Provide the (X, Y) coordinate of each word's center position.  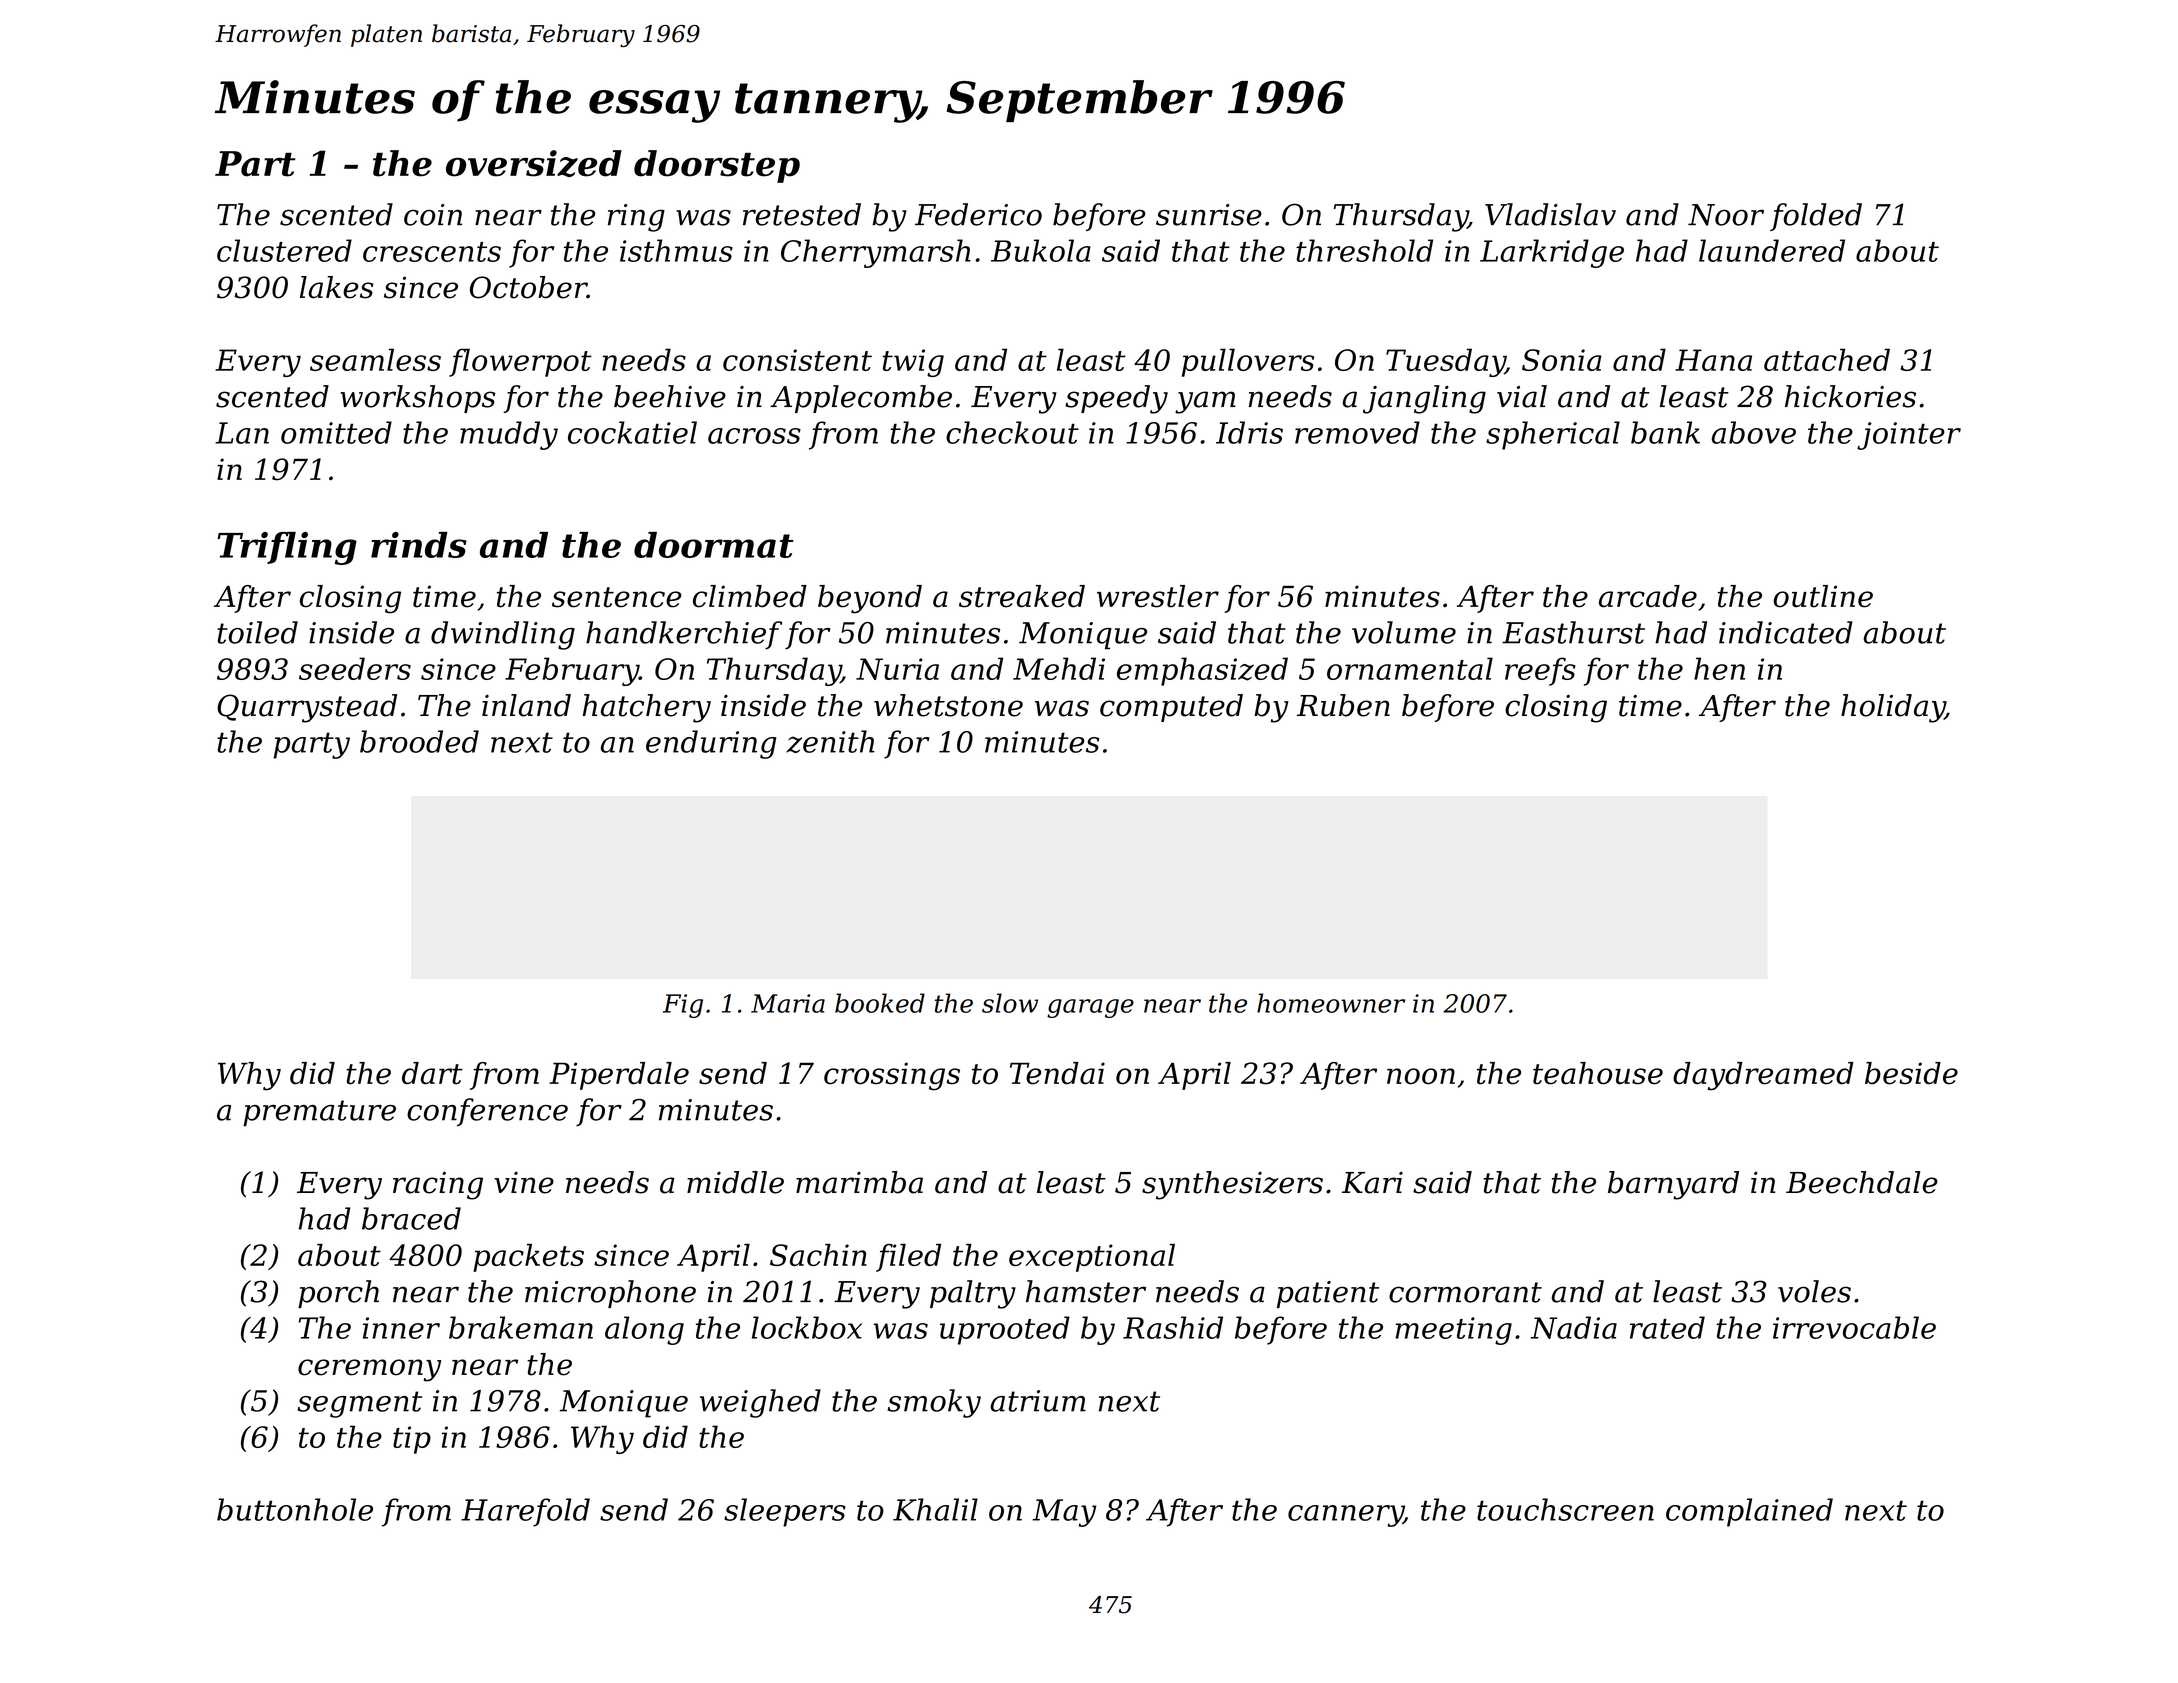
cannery (1345, 1516)
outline (1823, 596)
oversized (534, 163)
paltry (973, 1294)
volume (1404, 632)
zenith (830, 741)
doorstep (717, 166)
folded (1816, 217)
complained (1749, 1512)
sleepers (785, 1512)
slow (1010, 1003)
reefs (1540, 671)
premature (319, 1113)
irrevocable (1854, 1327)
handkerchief (684, 635)
